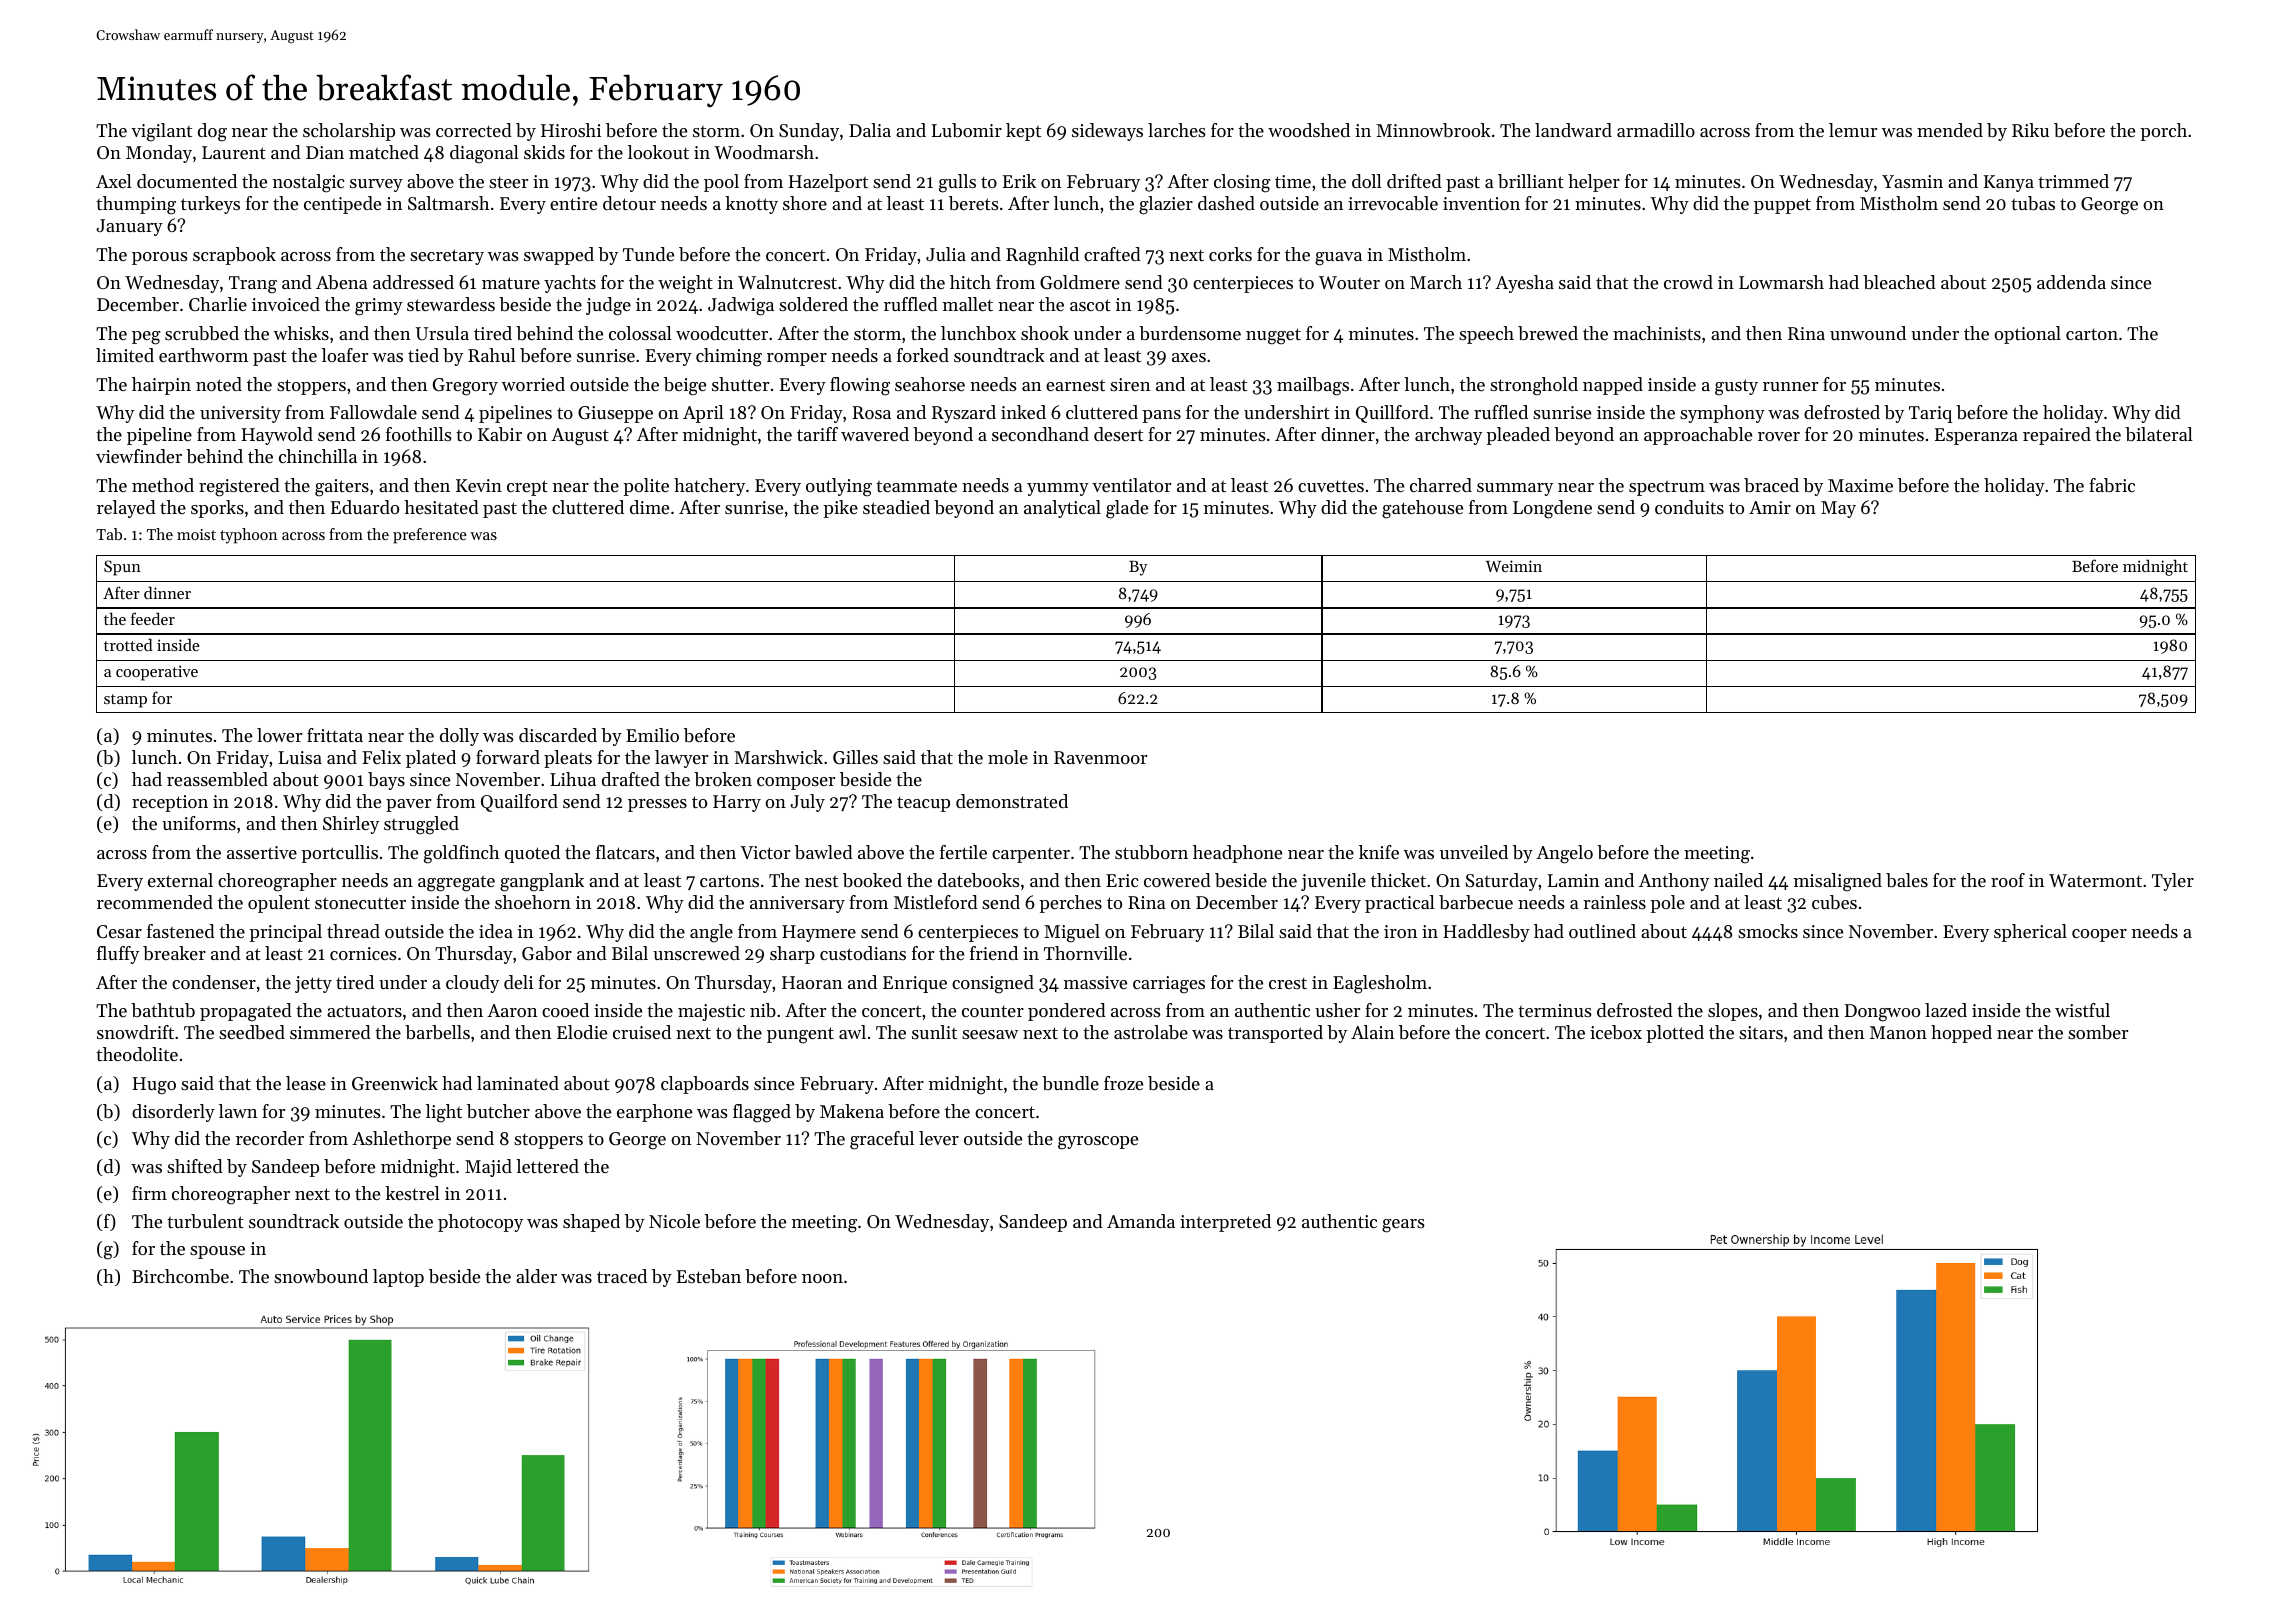  Describe the element at coordinates (349, 132) in the screenshot. I see `scholarship` at that location.
